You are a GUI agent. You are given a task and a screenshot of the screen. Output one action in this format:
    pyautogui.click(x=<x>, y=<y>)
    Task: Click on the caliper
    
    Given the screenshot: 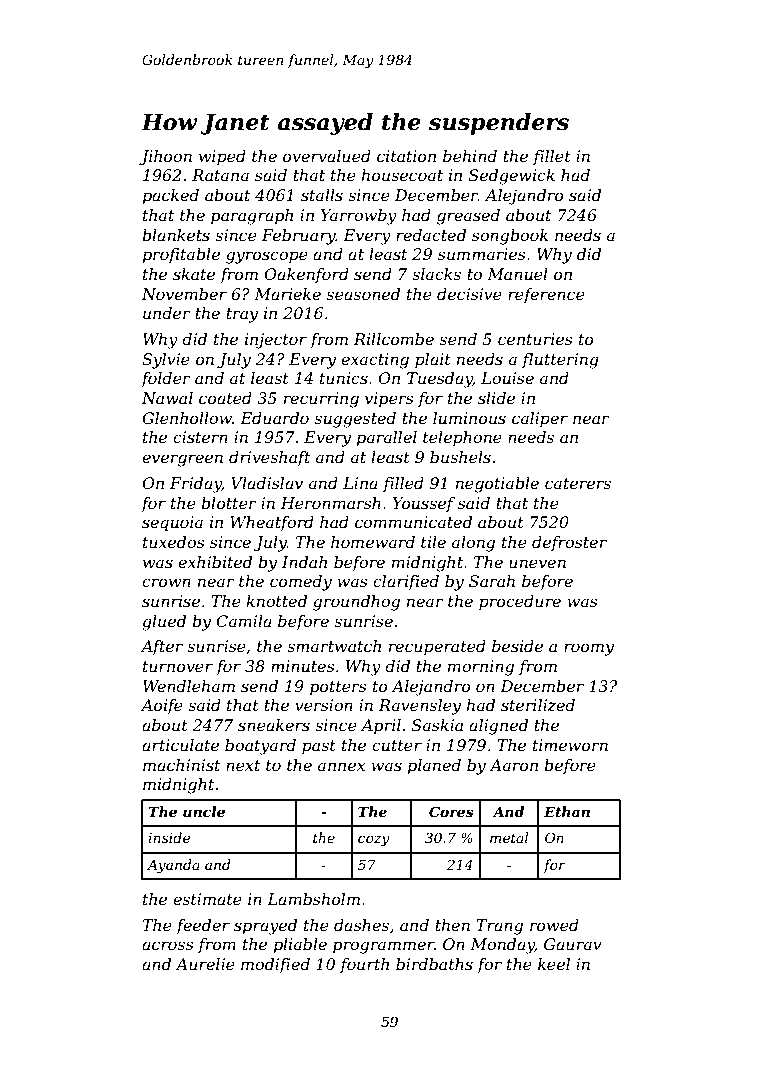 What is the action you would take?
    pyautogui.click(x=540, y=420)
